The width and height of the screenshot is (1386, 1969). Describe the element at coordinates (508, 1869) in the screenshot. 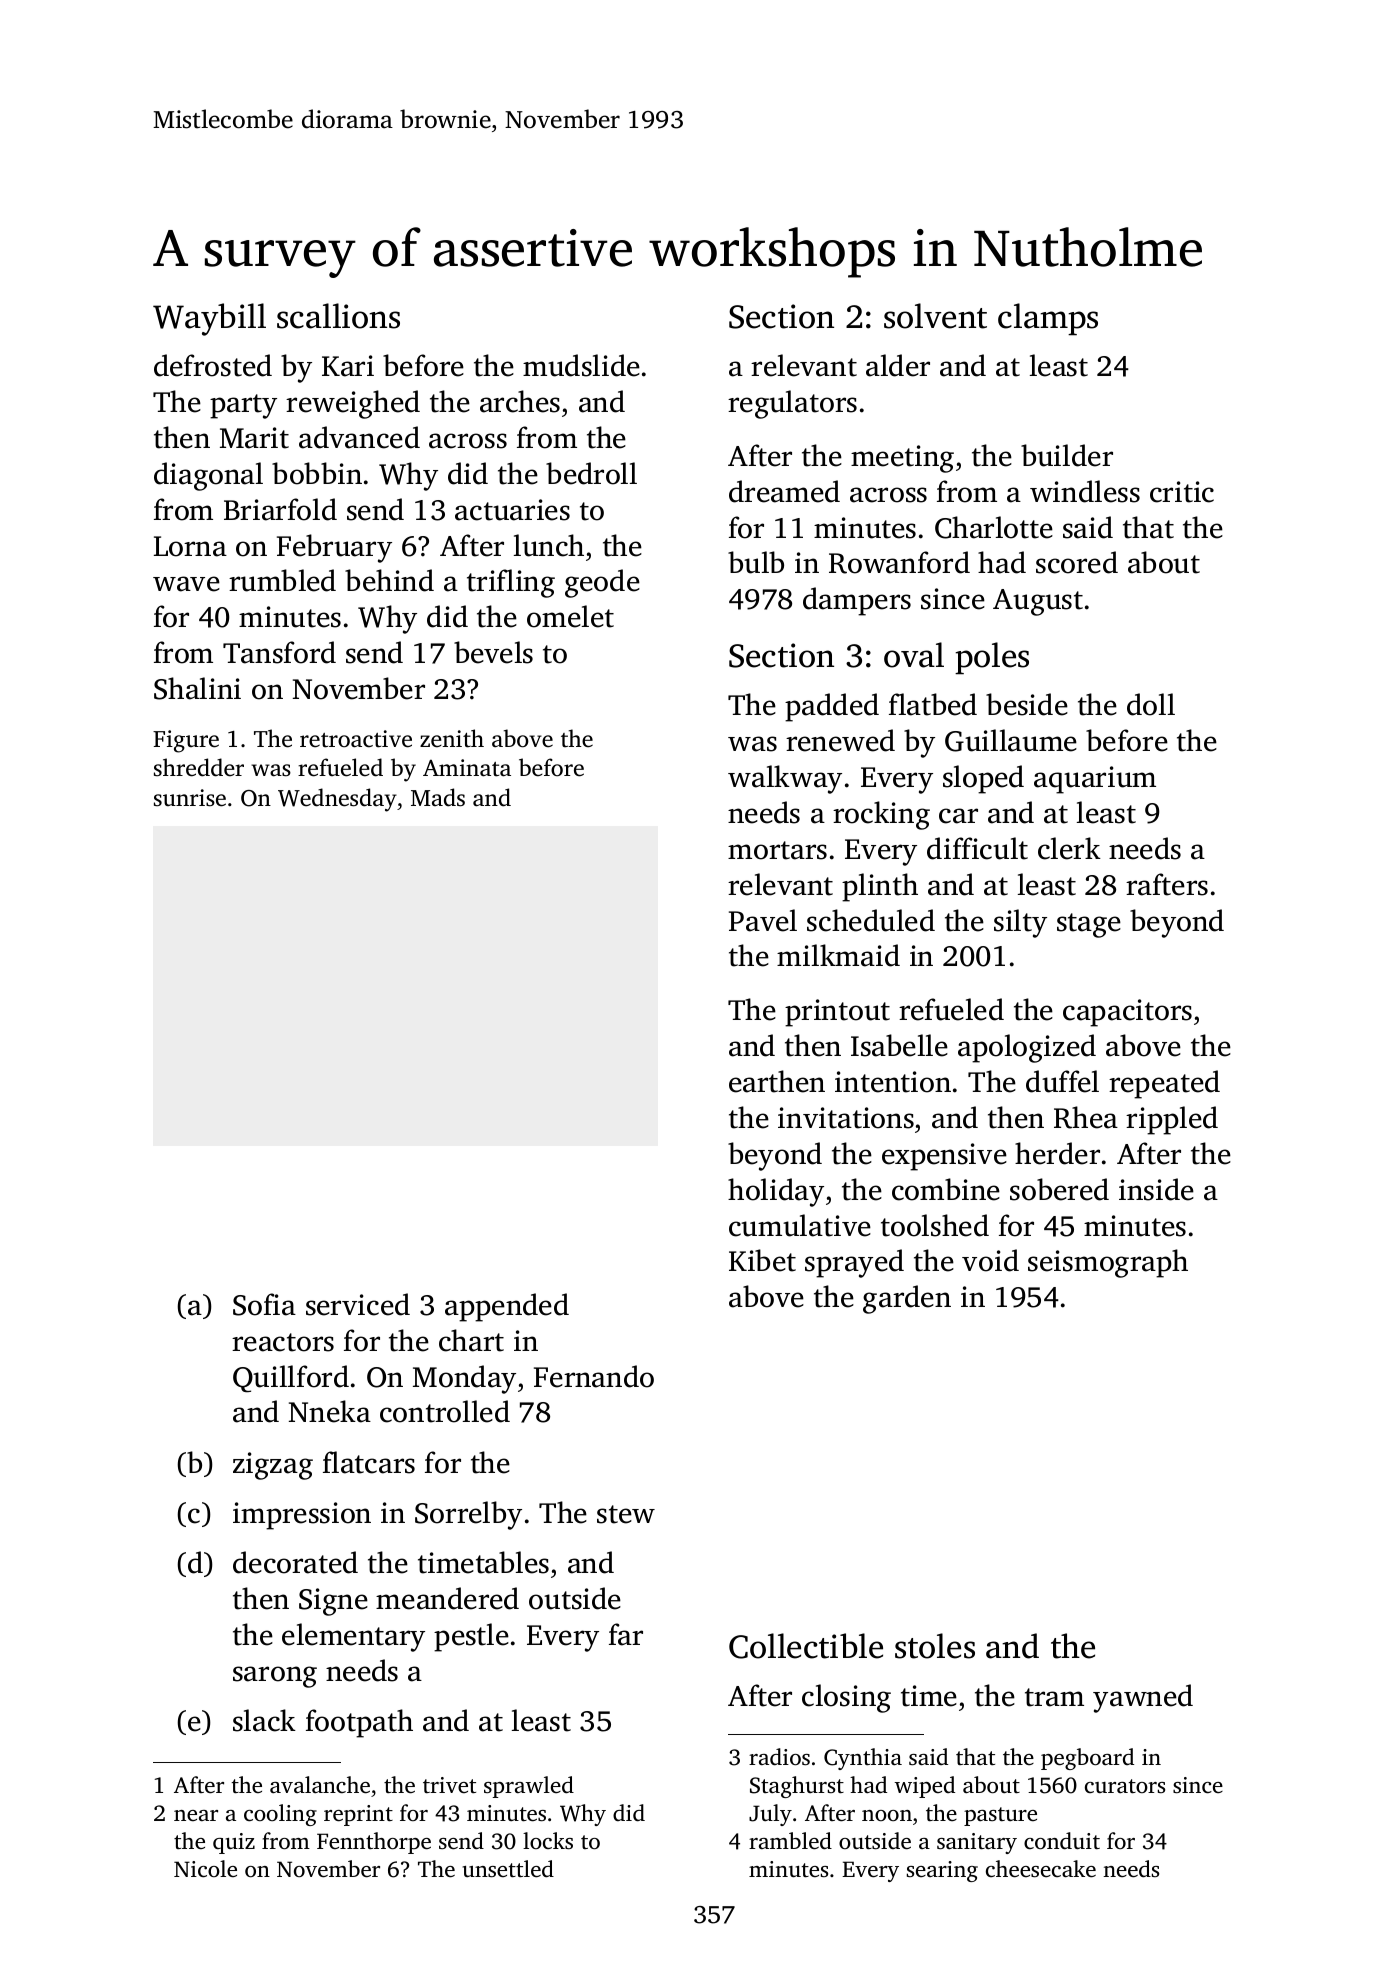

I see `unsettled` at that location.
